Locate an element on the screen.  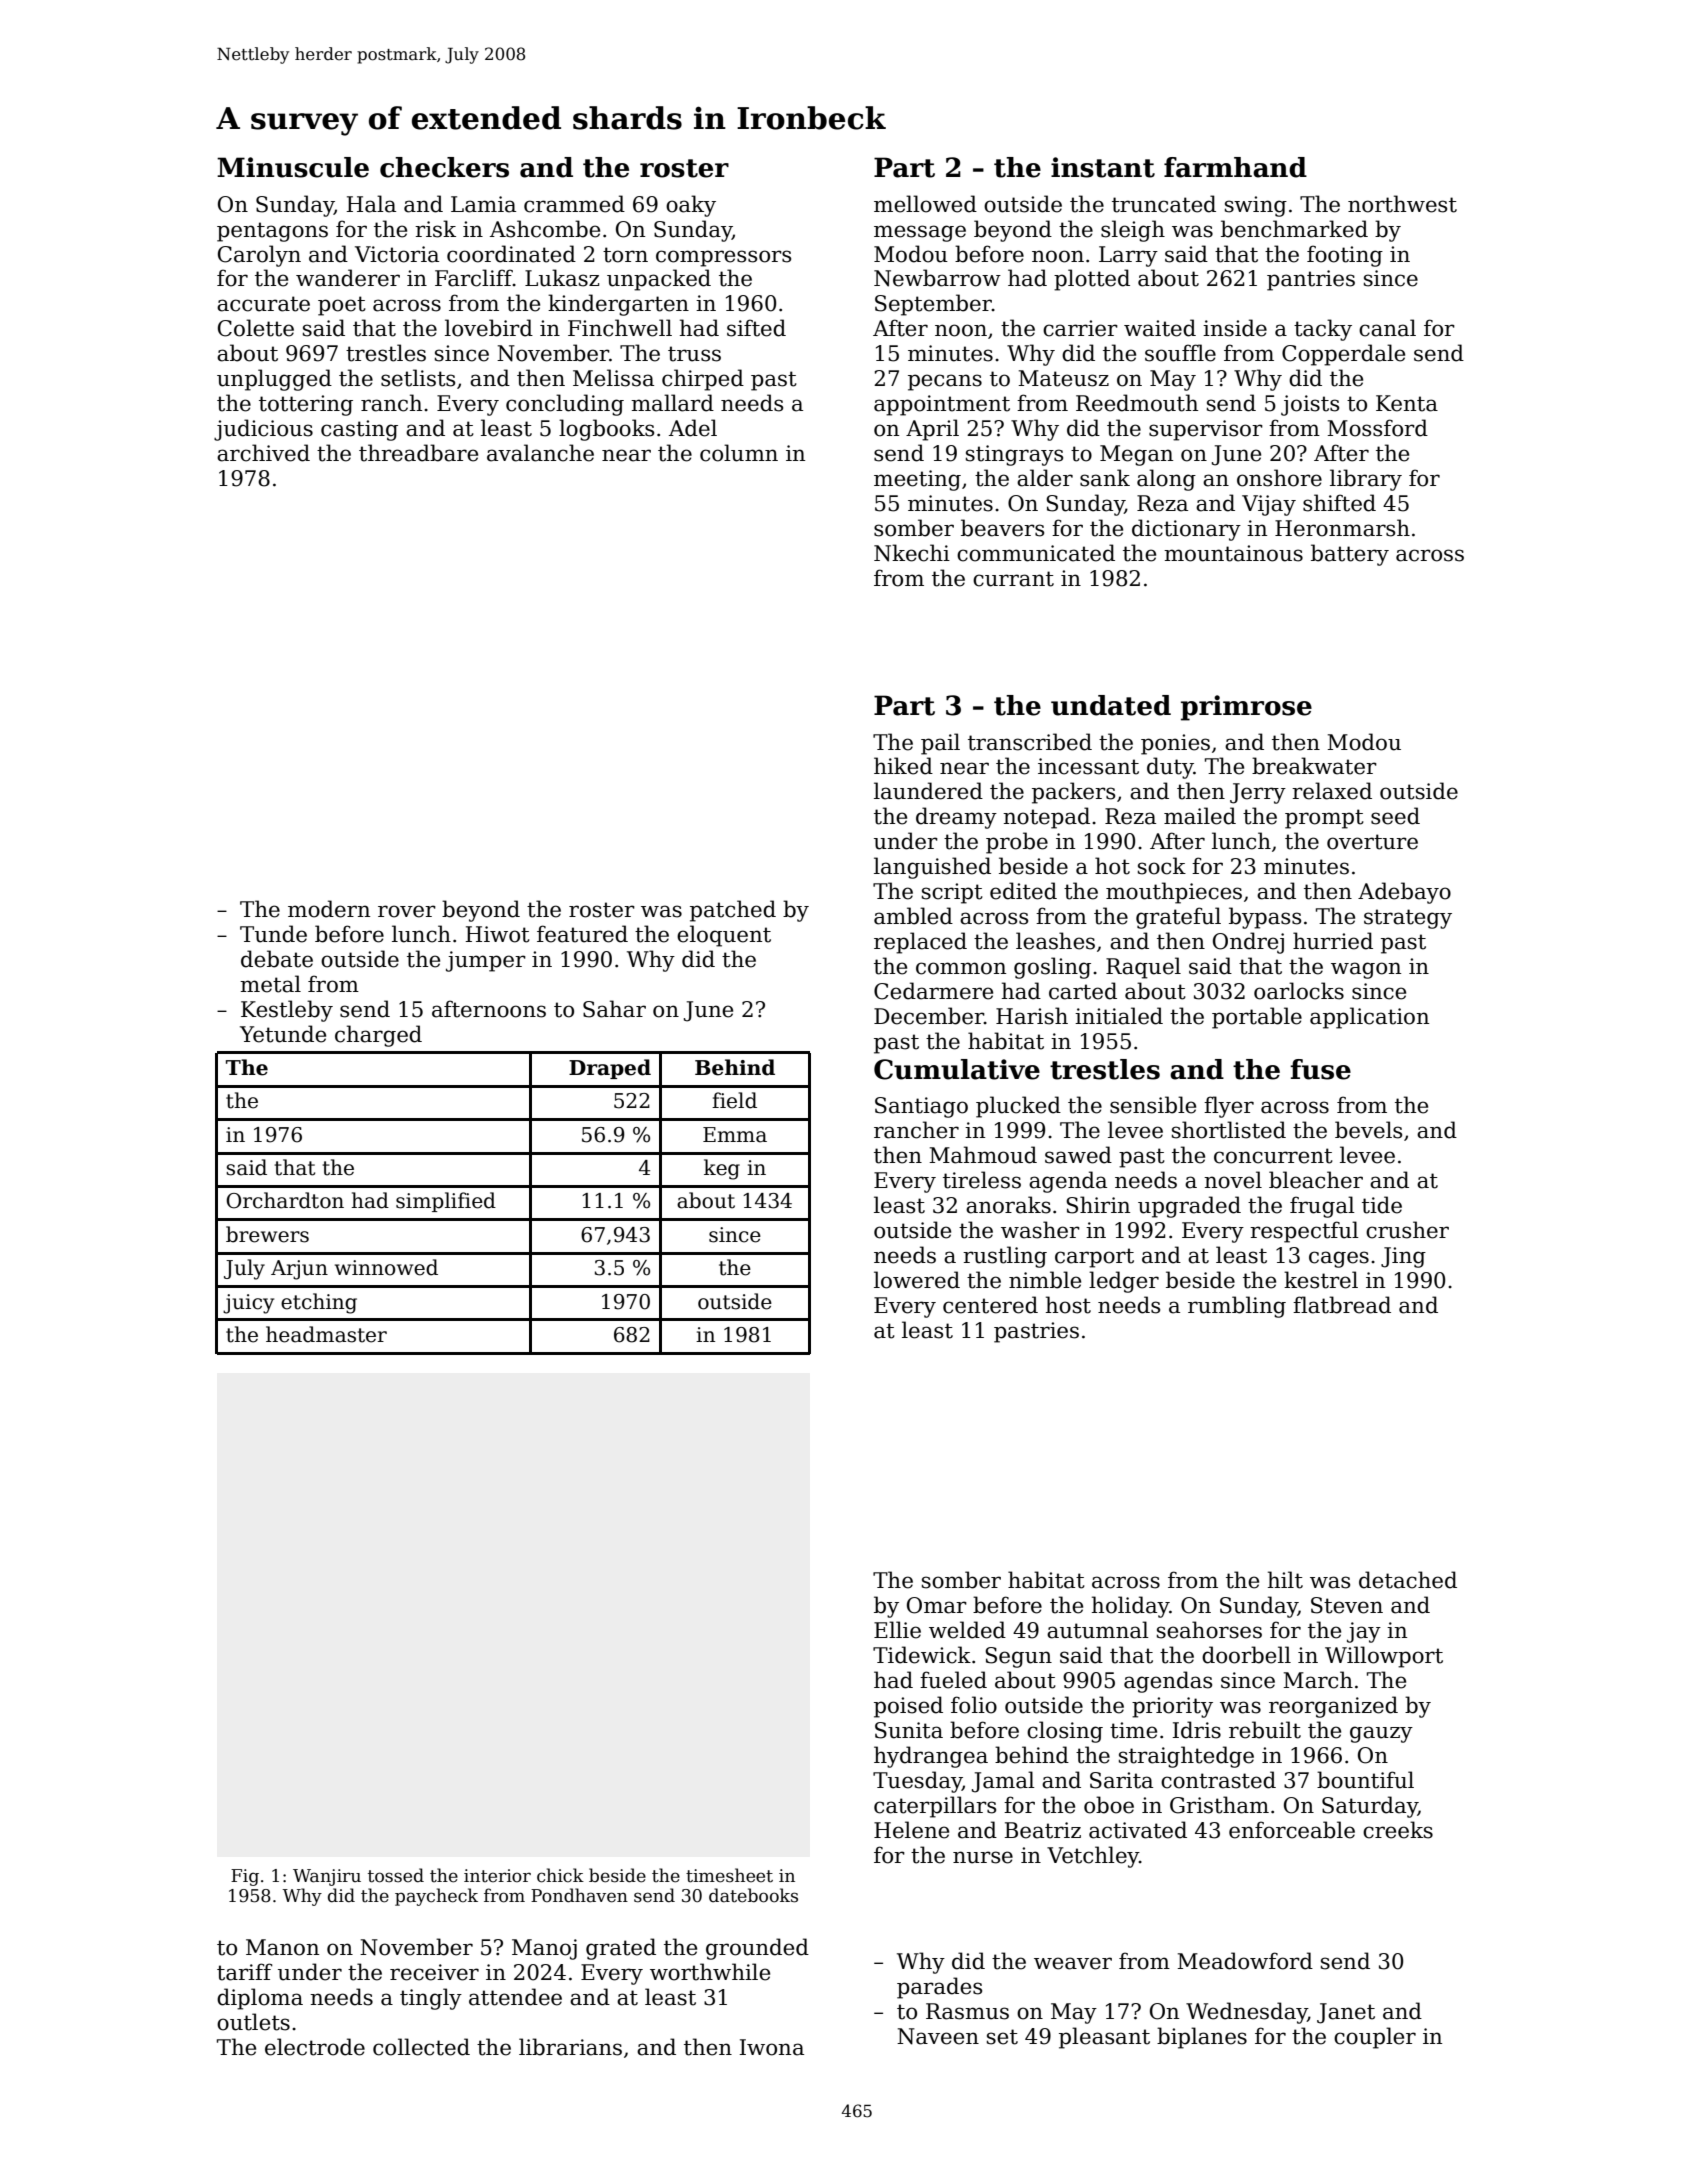
headmaster is located at coordinates (326, 1334).
